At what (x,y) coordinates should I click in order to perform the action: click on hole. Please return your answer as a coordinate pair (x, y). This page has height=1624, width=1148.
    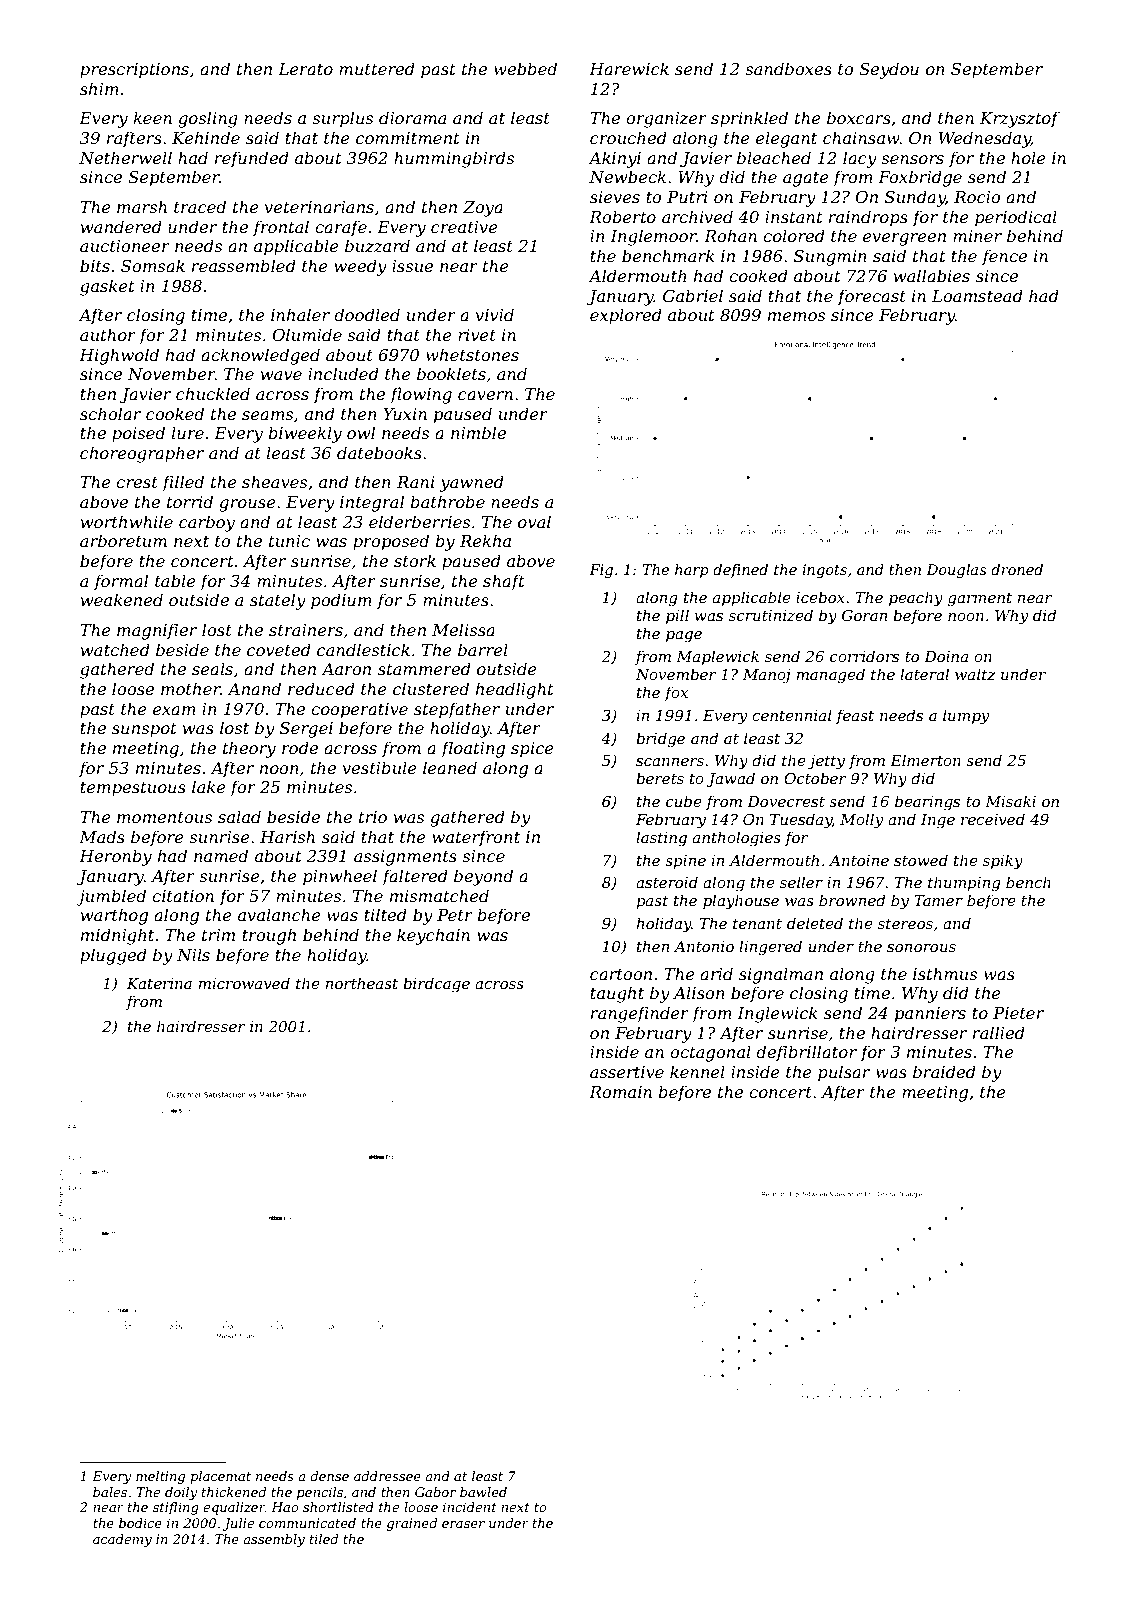
    Looking at the image, I should click on (1028, 157).
